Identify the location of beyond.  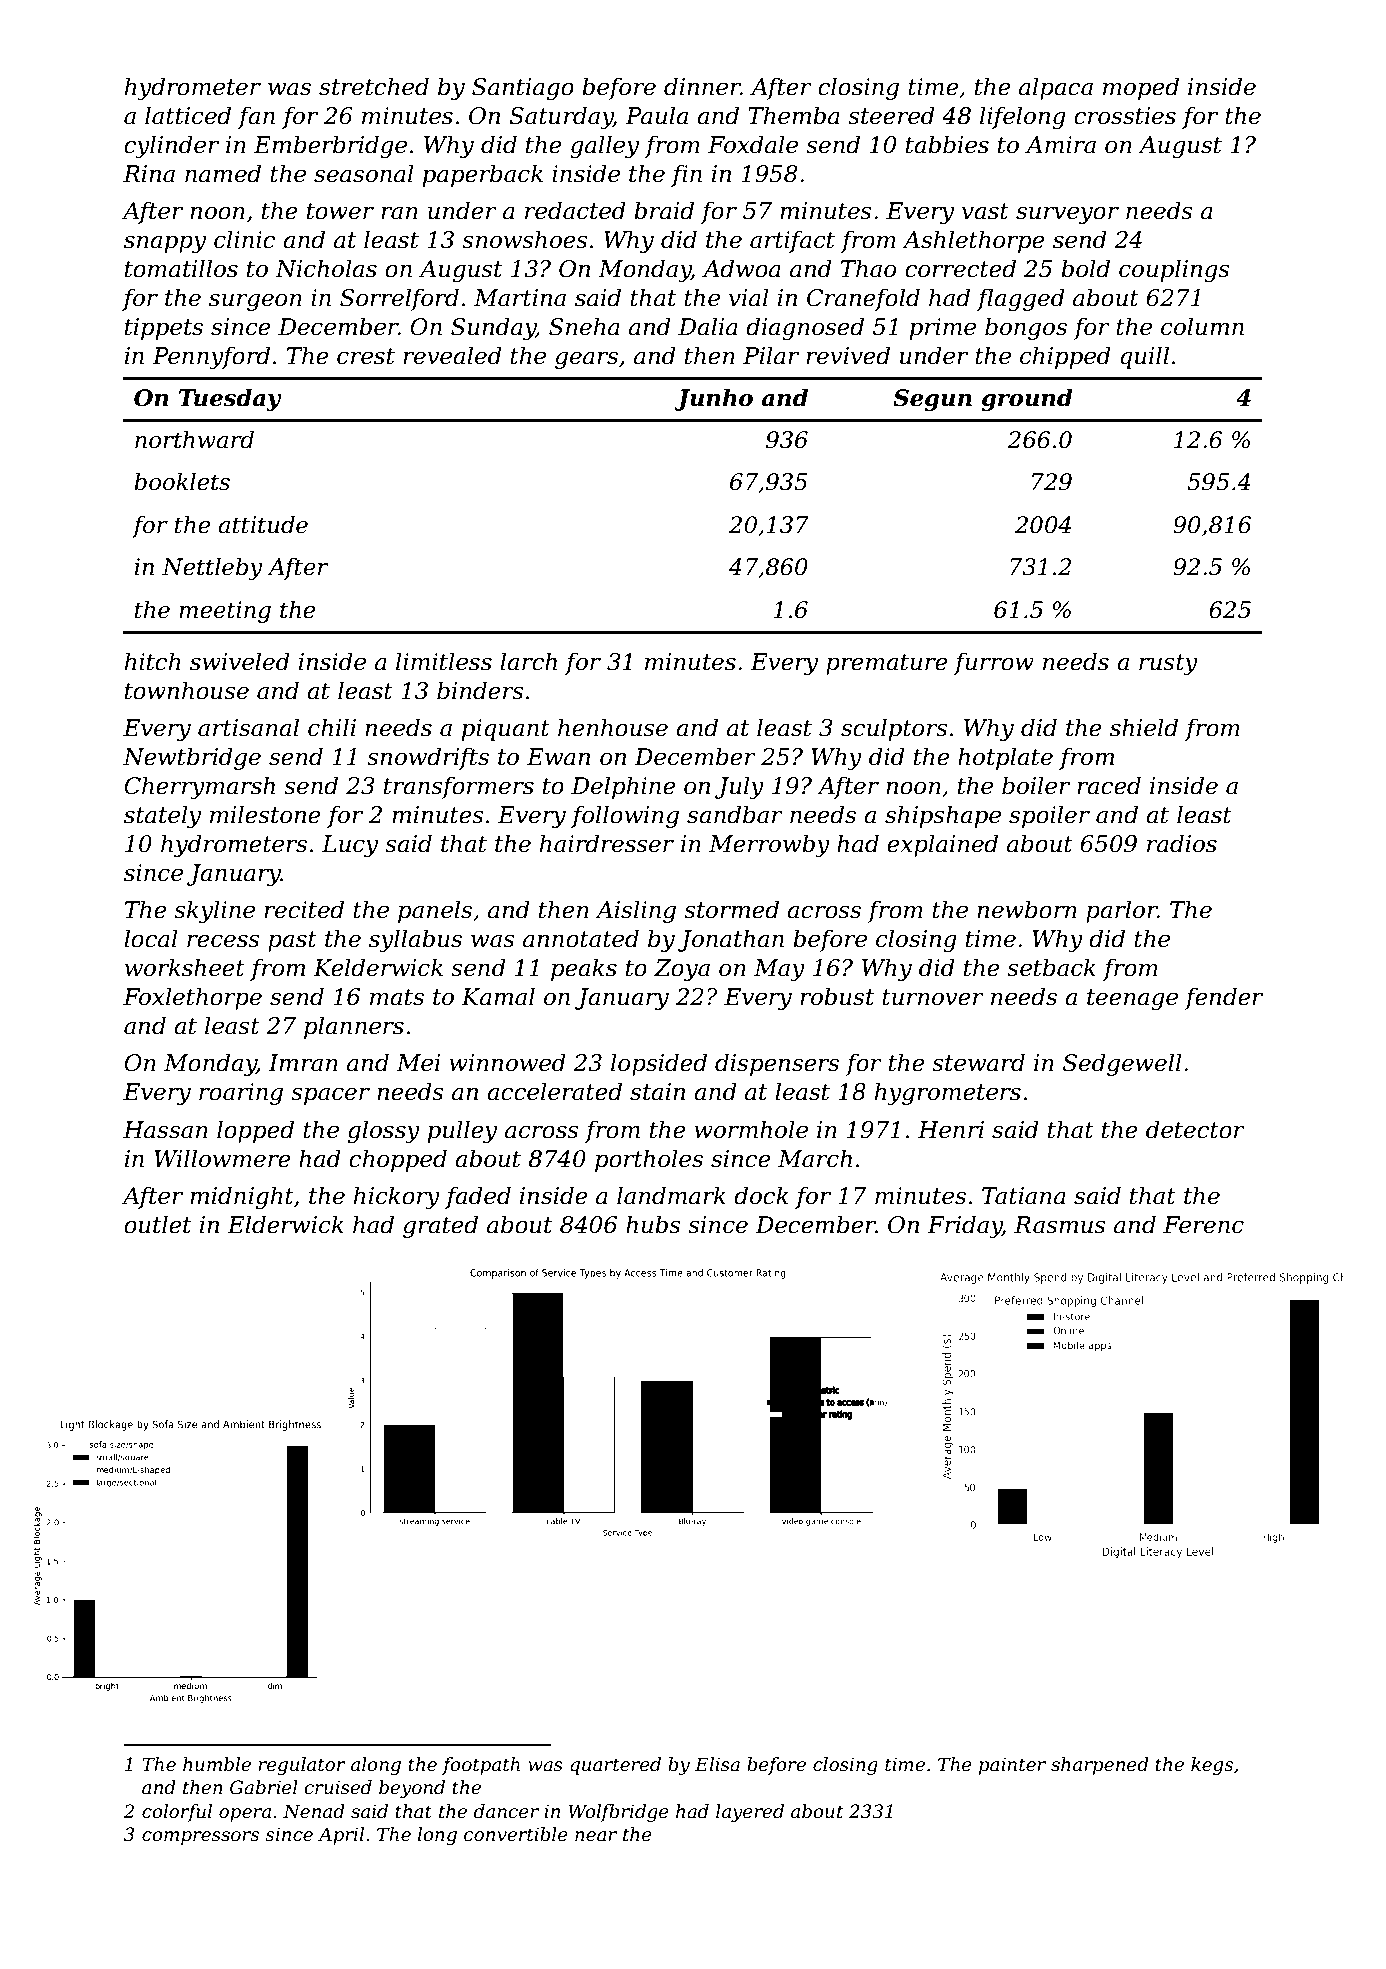
(412, 1789).
